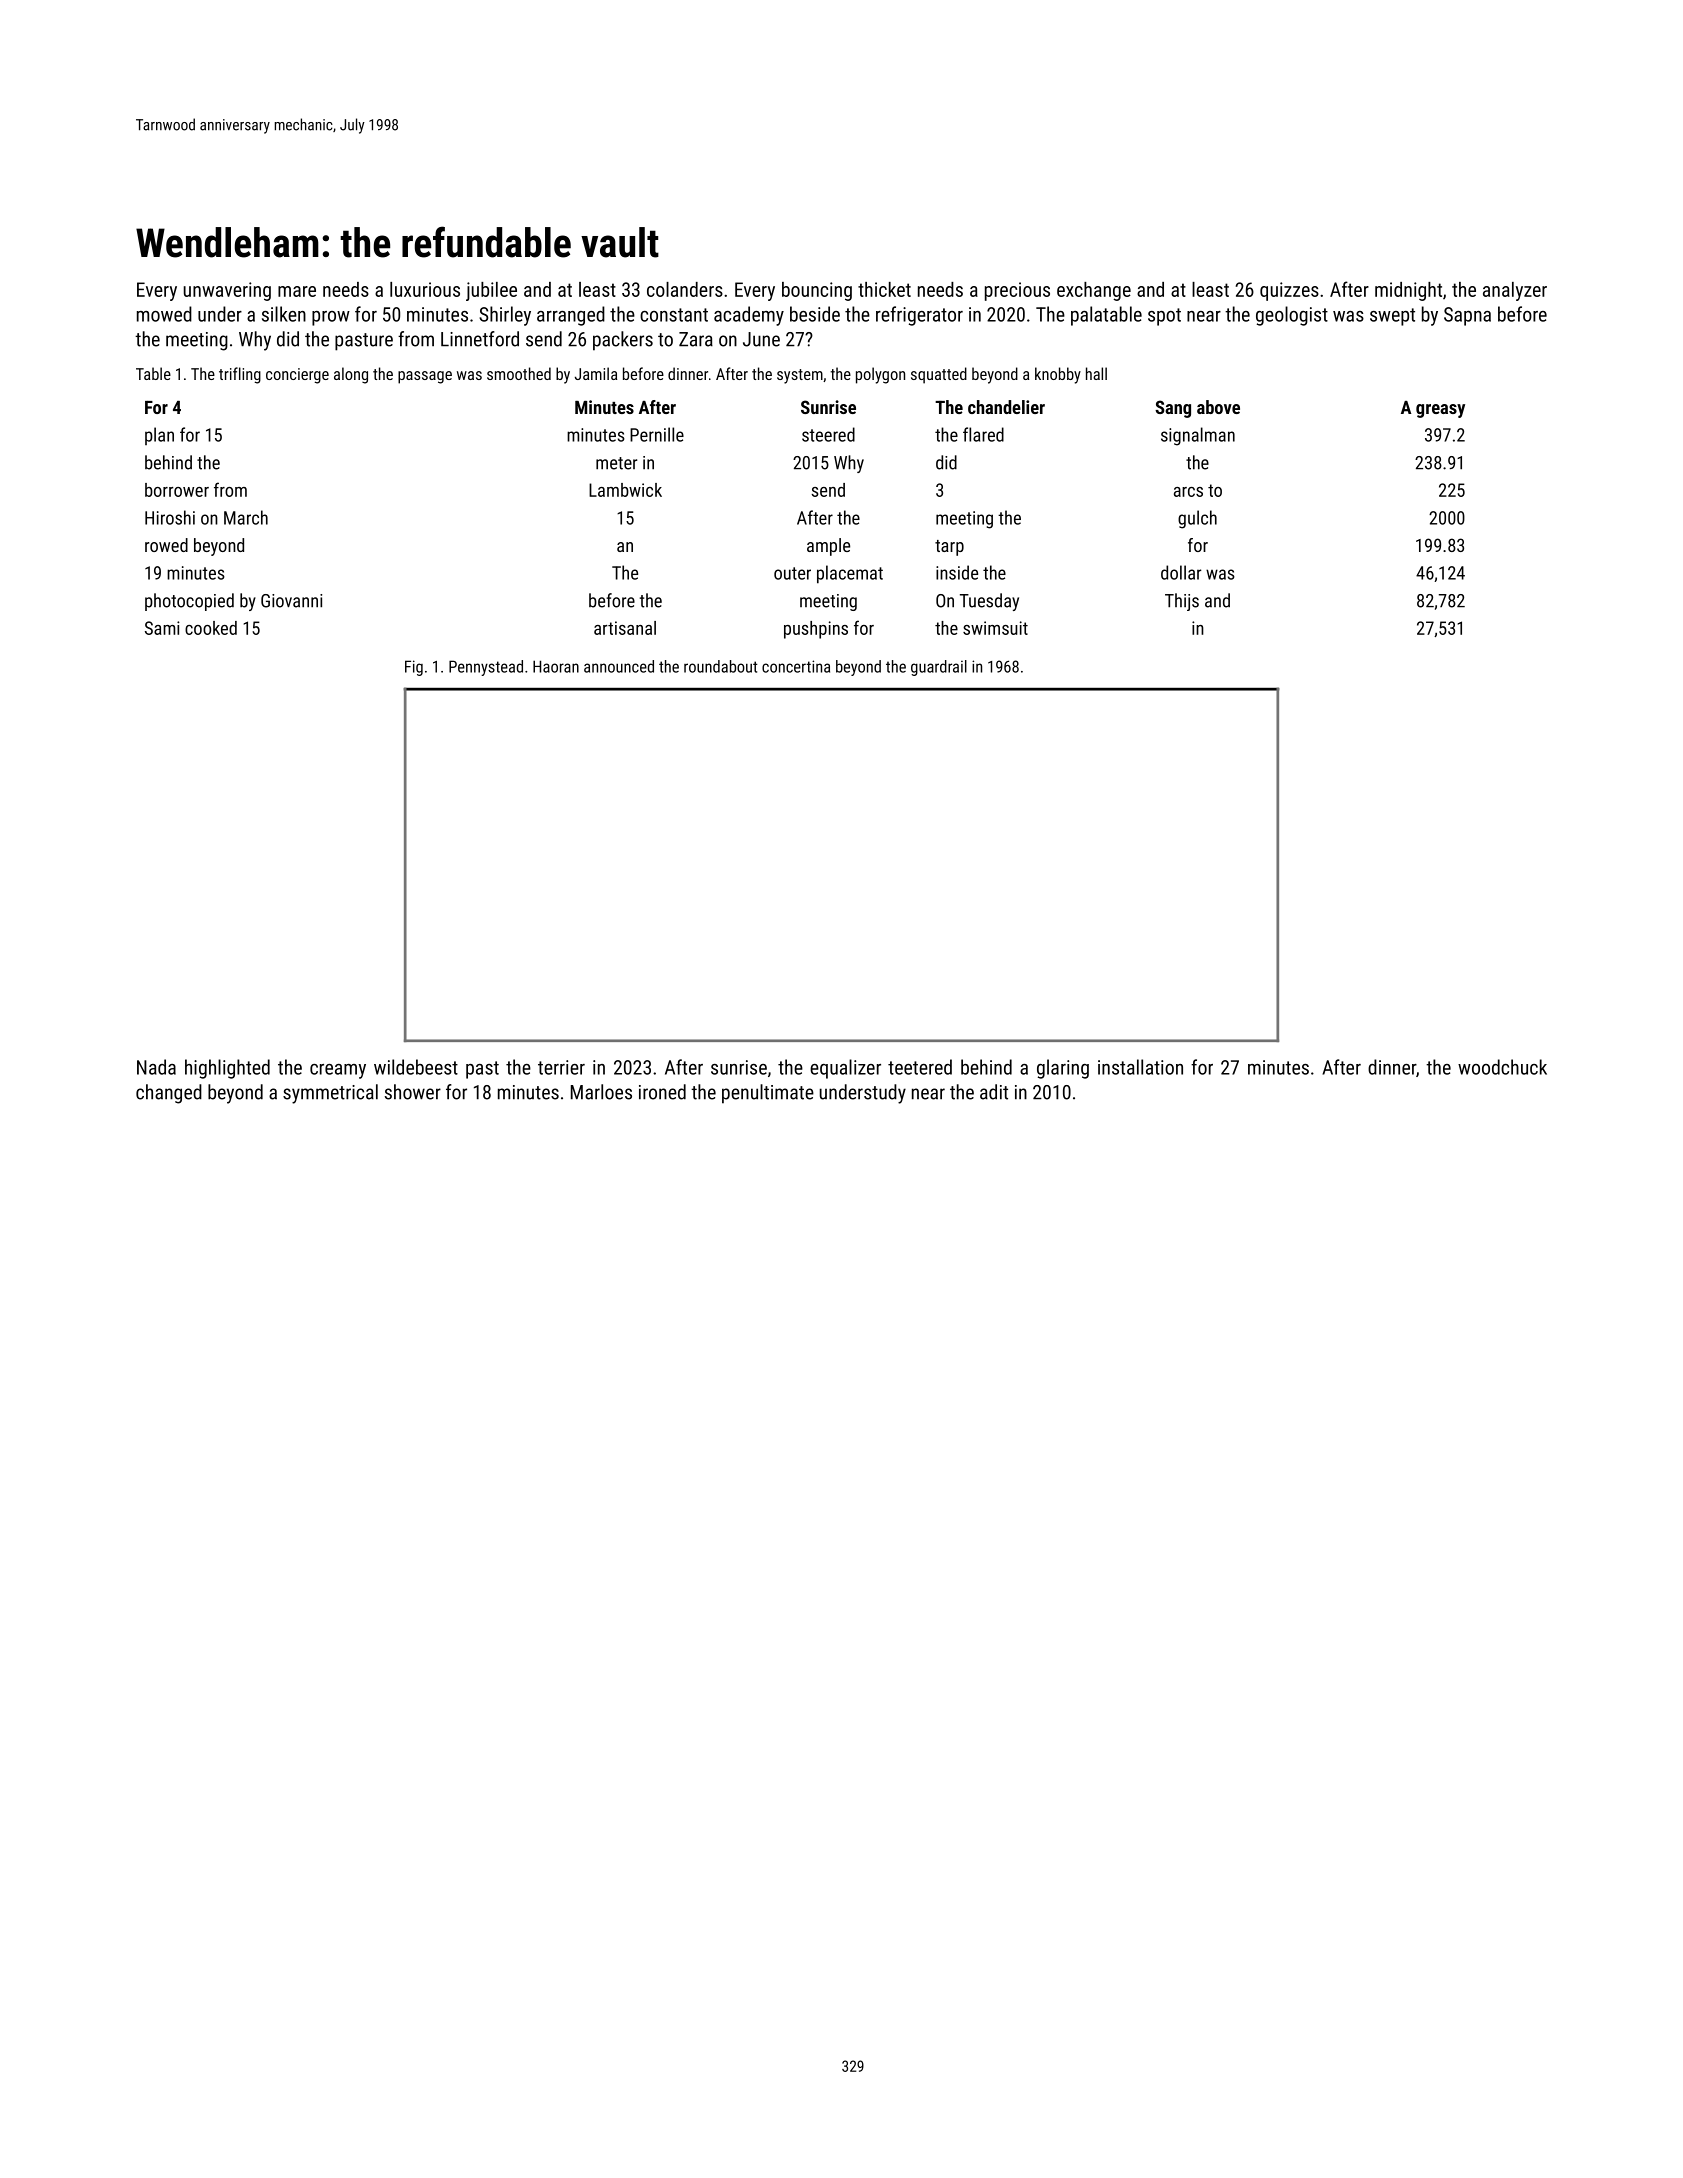 The height and width of the document is (2178, 1683). I want to click on Thijs, so click(1182, 602).
